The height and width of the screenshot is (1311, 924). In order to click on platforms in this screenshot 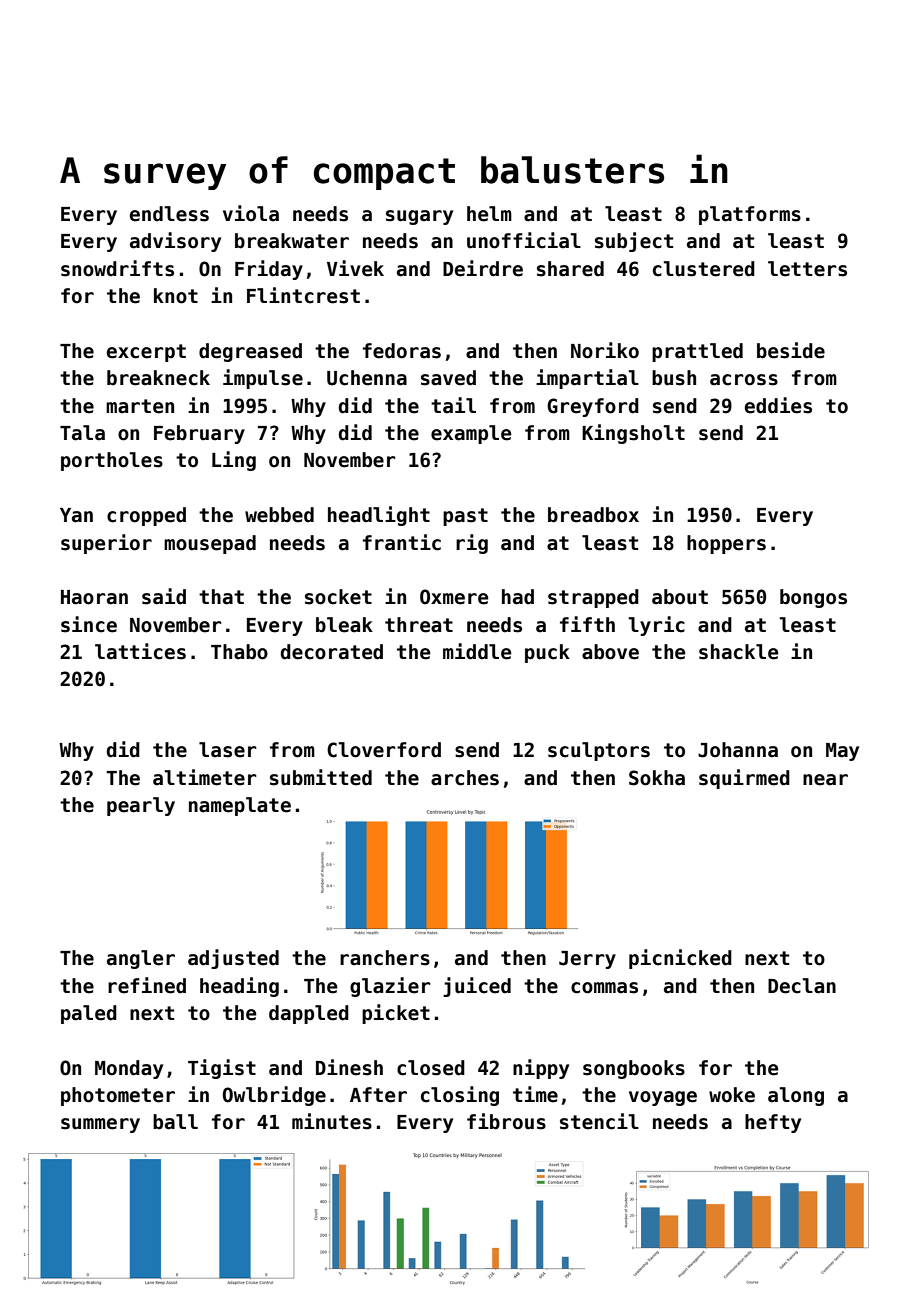, I will do `click(750, 215)`.
